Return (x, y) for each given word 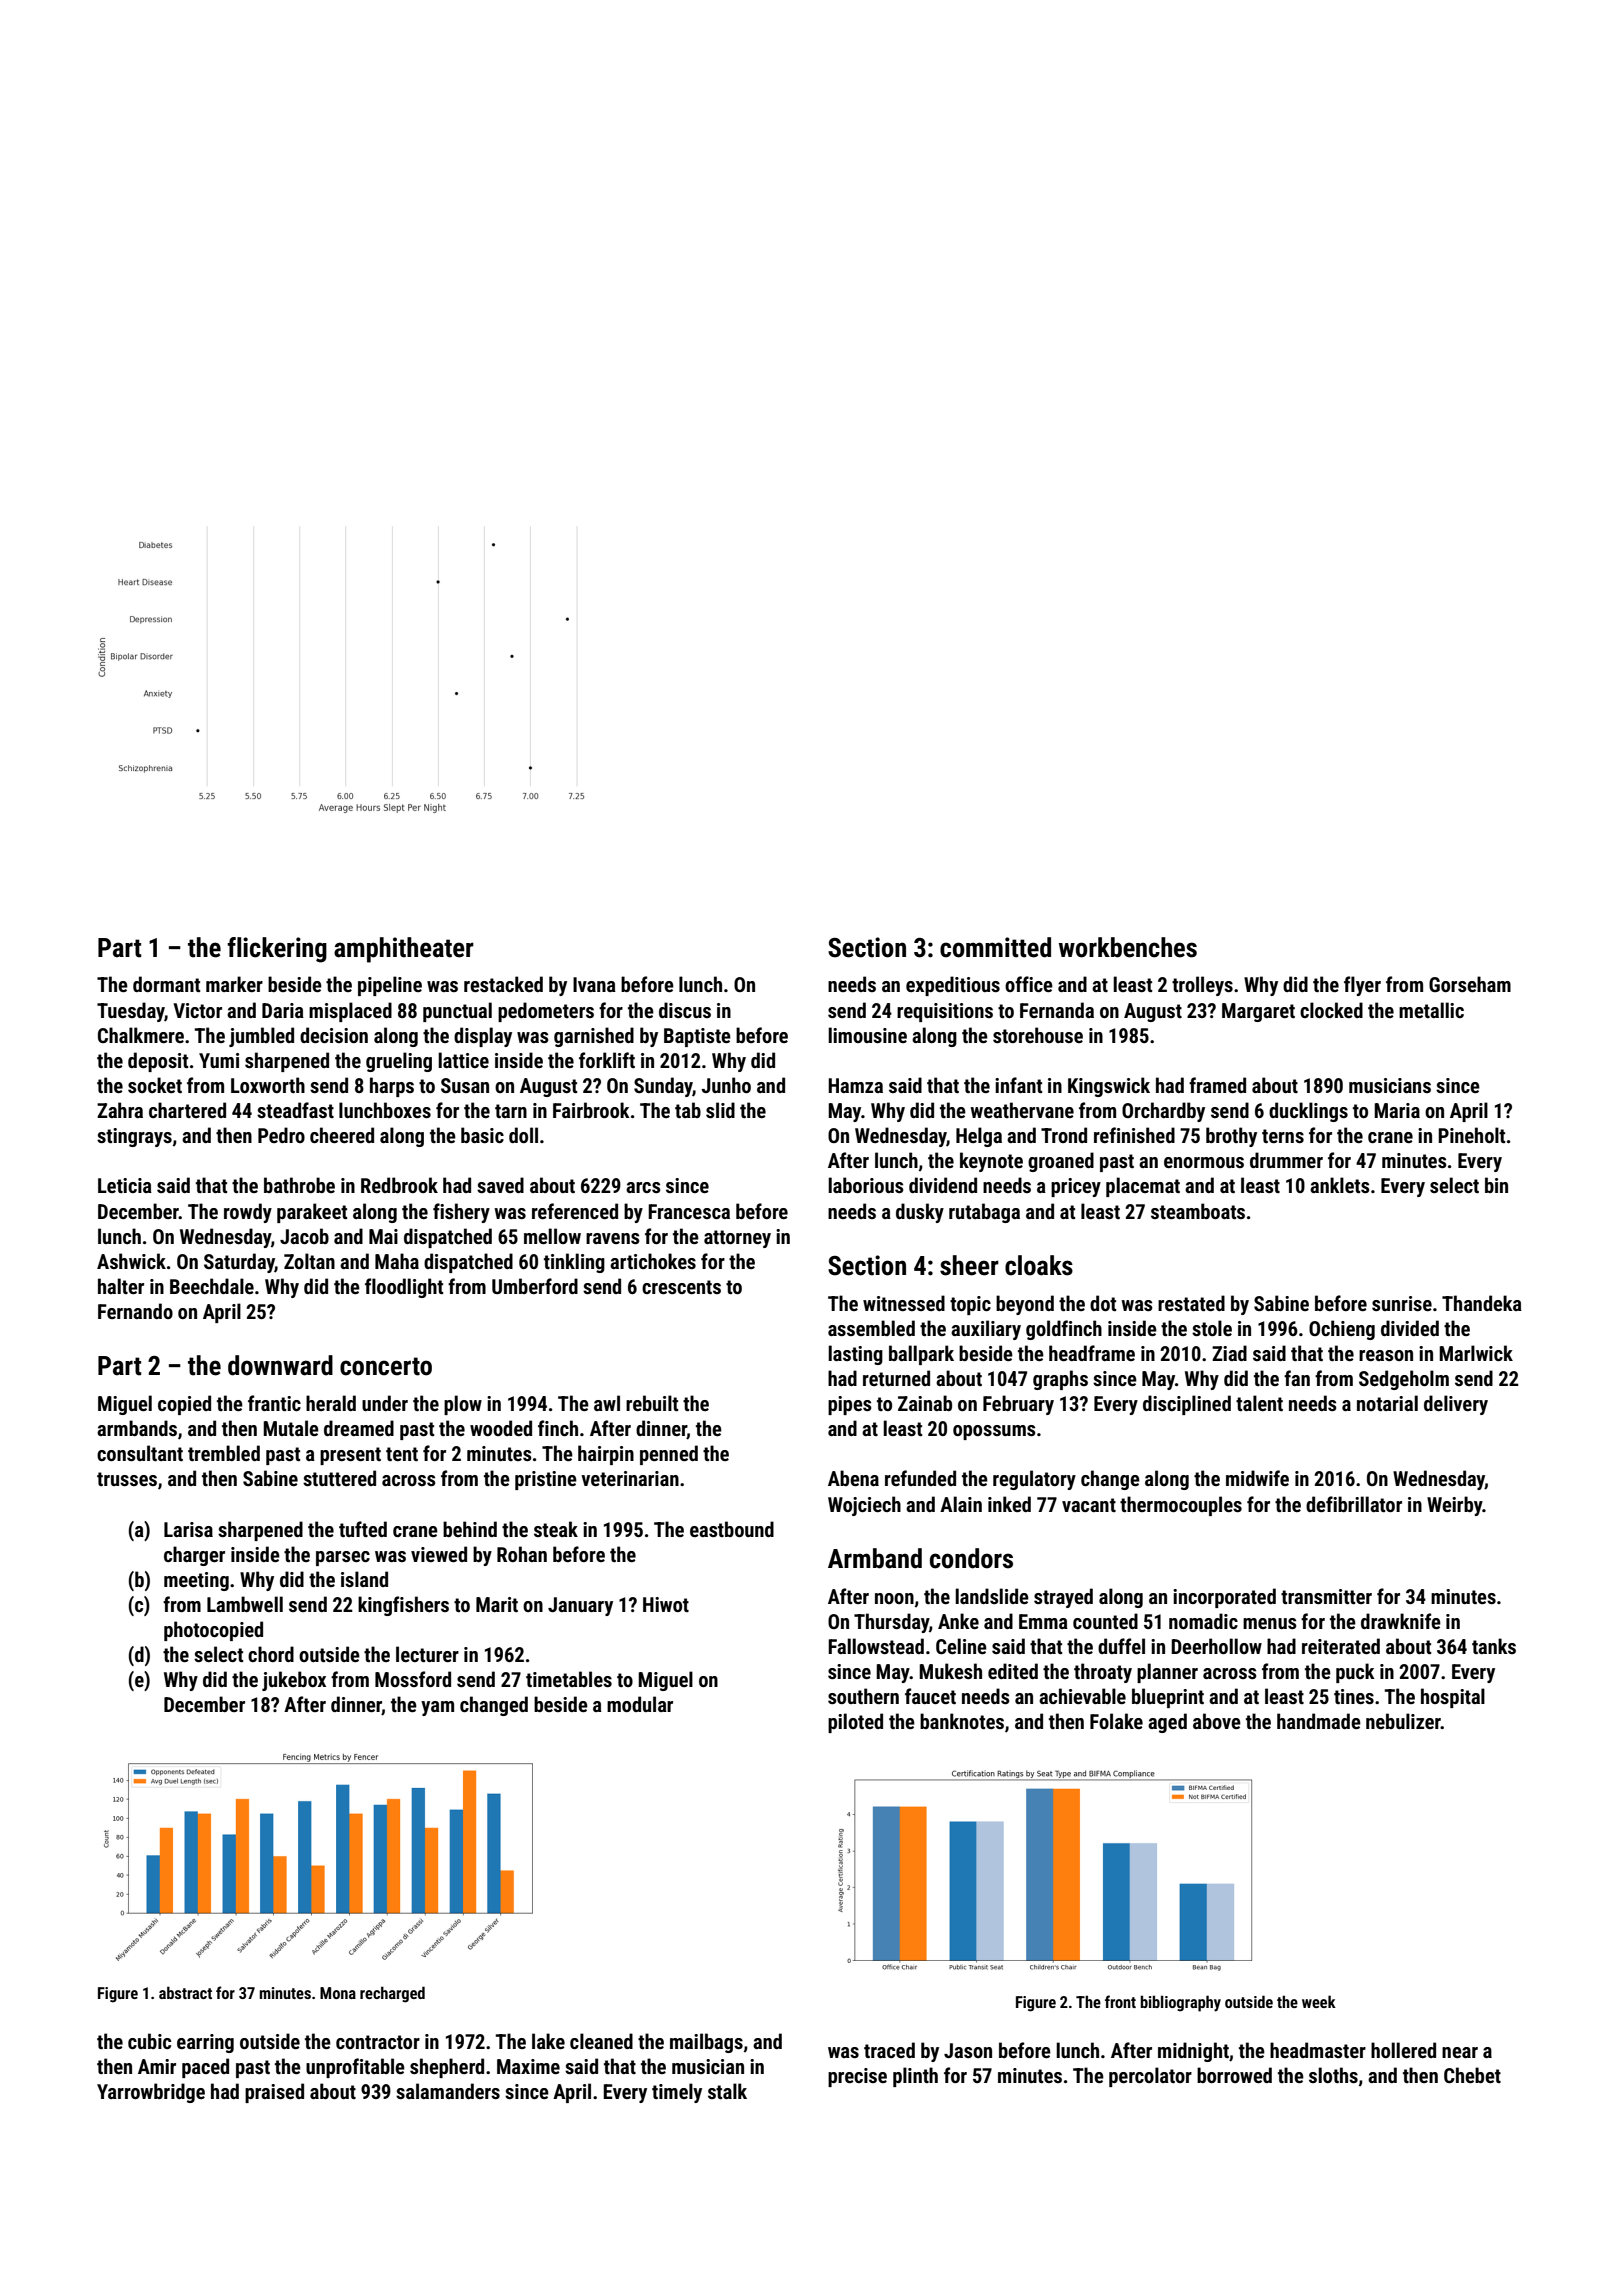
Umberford (535, 1286)
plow (463, 1405)
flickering (277, 950)
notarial (1387, 1403)
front (1120, 2001)
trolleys (1202, 986)
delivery (1456, 1405)
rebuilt (652, 1403)
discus (685, 1010)
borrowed (1234, 2075)
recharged (392, 1994)
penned (669, 1455)
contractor (378, 2042)
